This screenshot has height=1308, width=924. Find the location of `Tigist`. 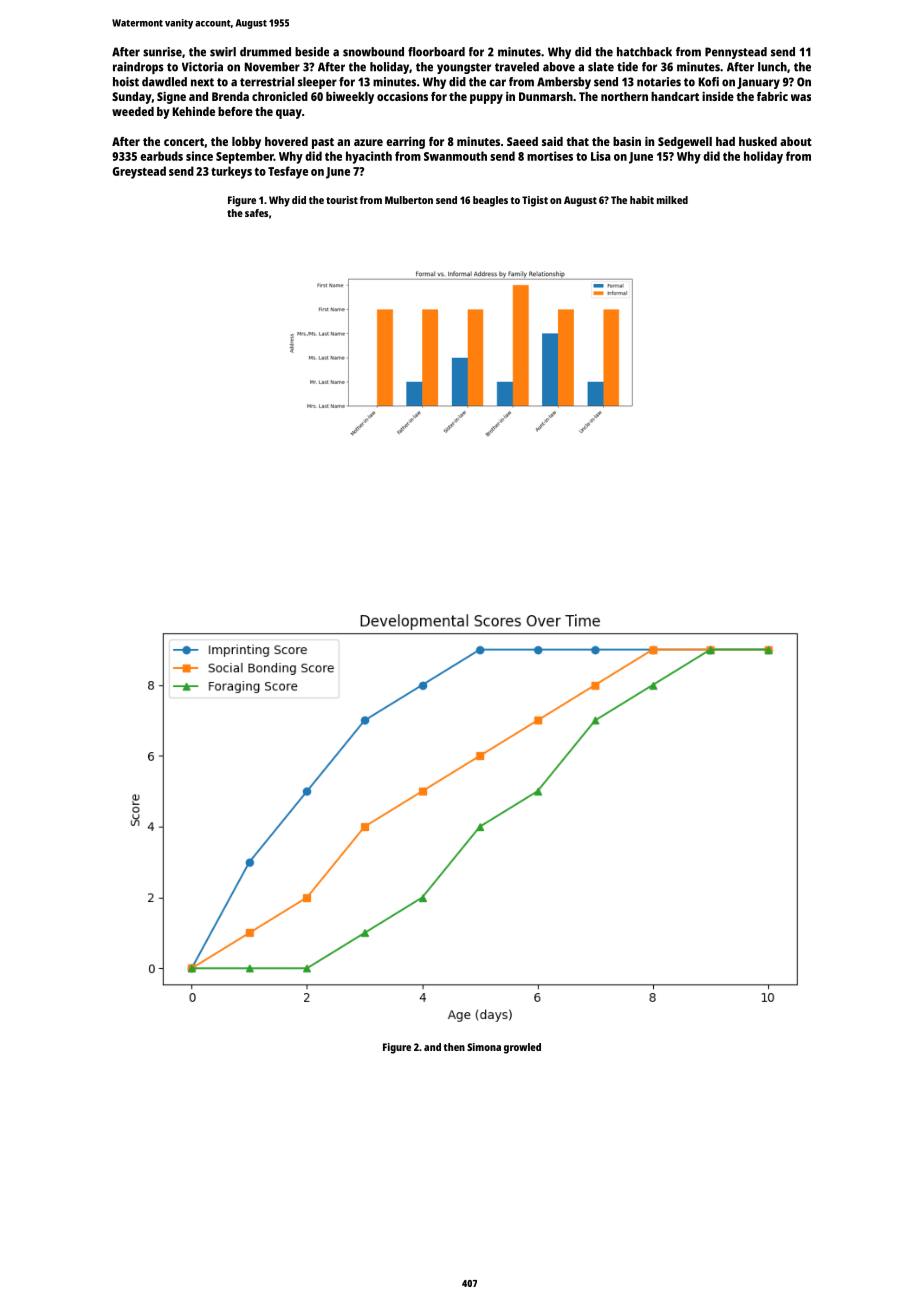

Tigist is located at coordinates (535, 201).
